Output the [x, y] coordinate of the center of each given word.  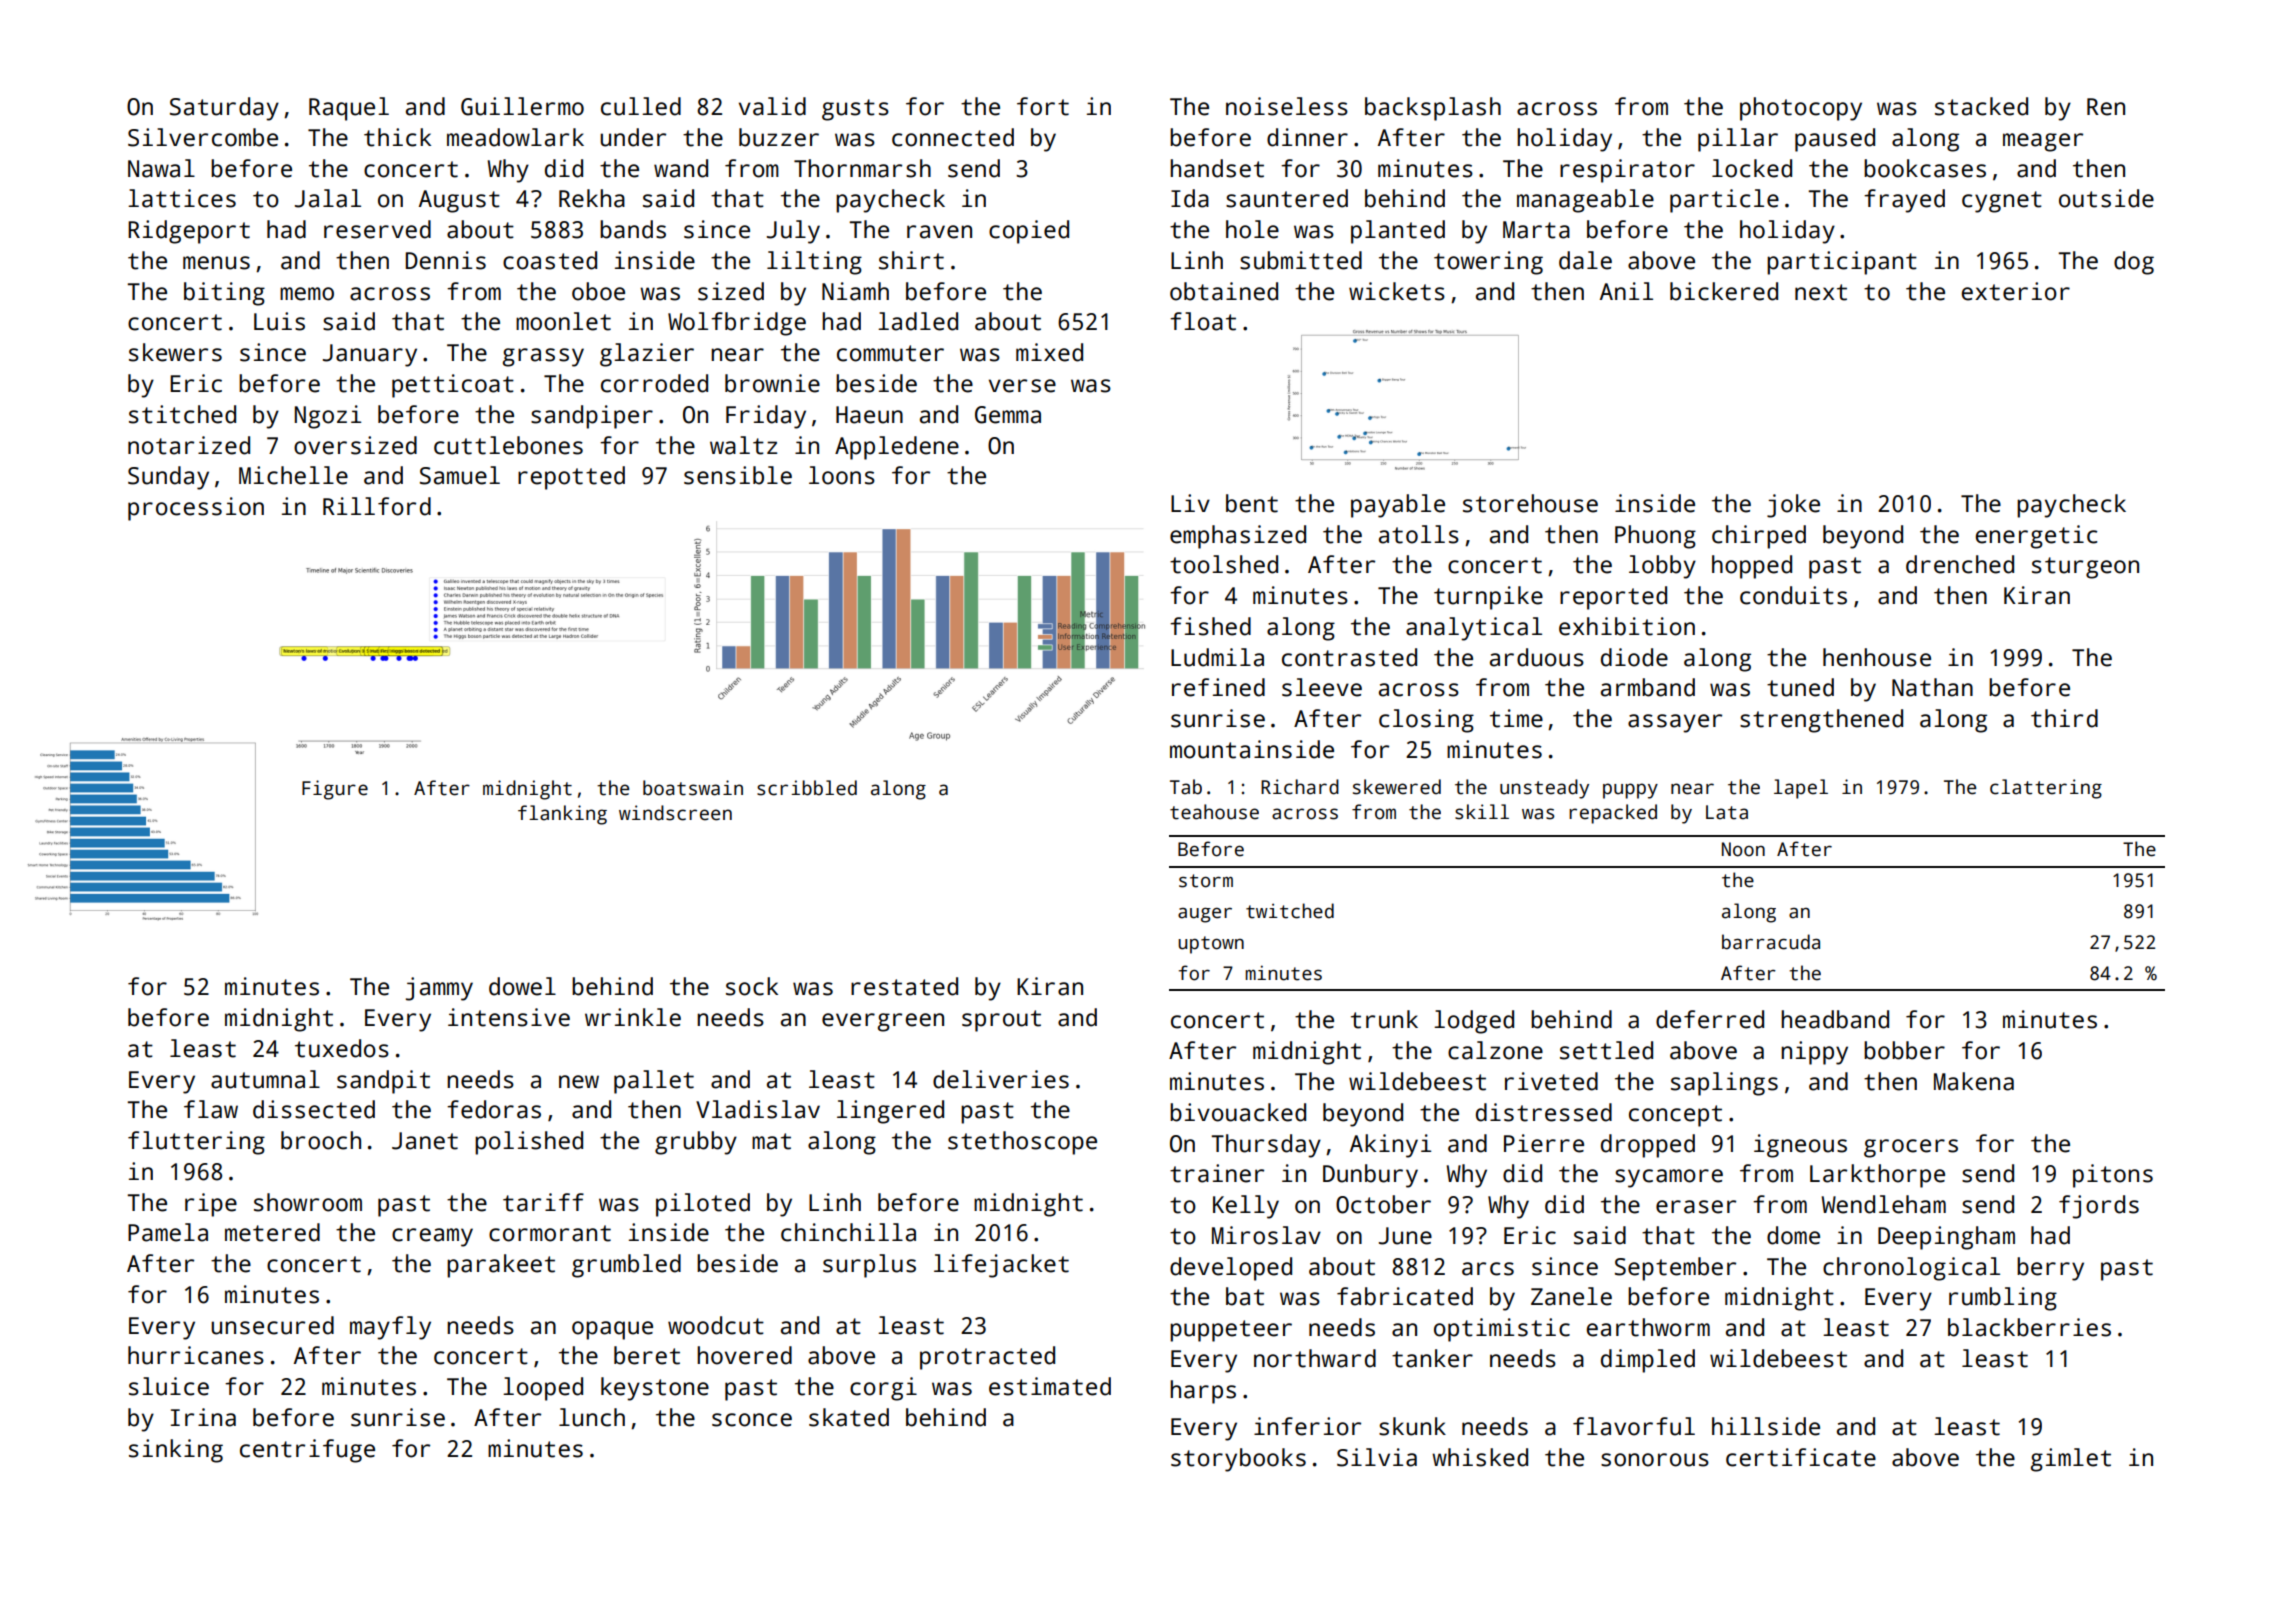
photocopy [1801, 109]
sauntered [1287, 198]
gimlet [2071, 1460]
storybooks [1238, 1460]
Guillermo [522, 106]
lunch [592, 1417]
